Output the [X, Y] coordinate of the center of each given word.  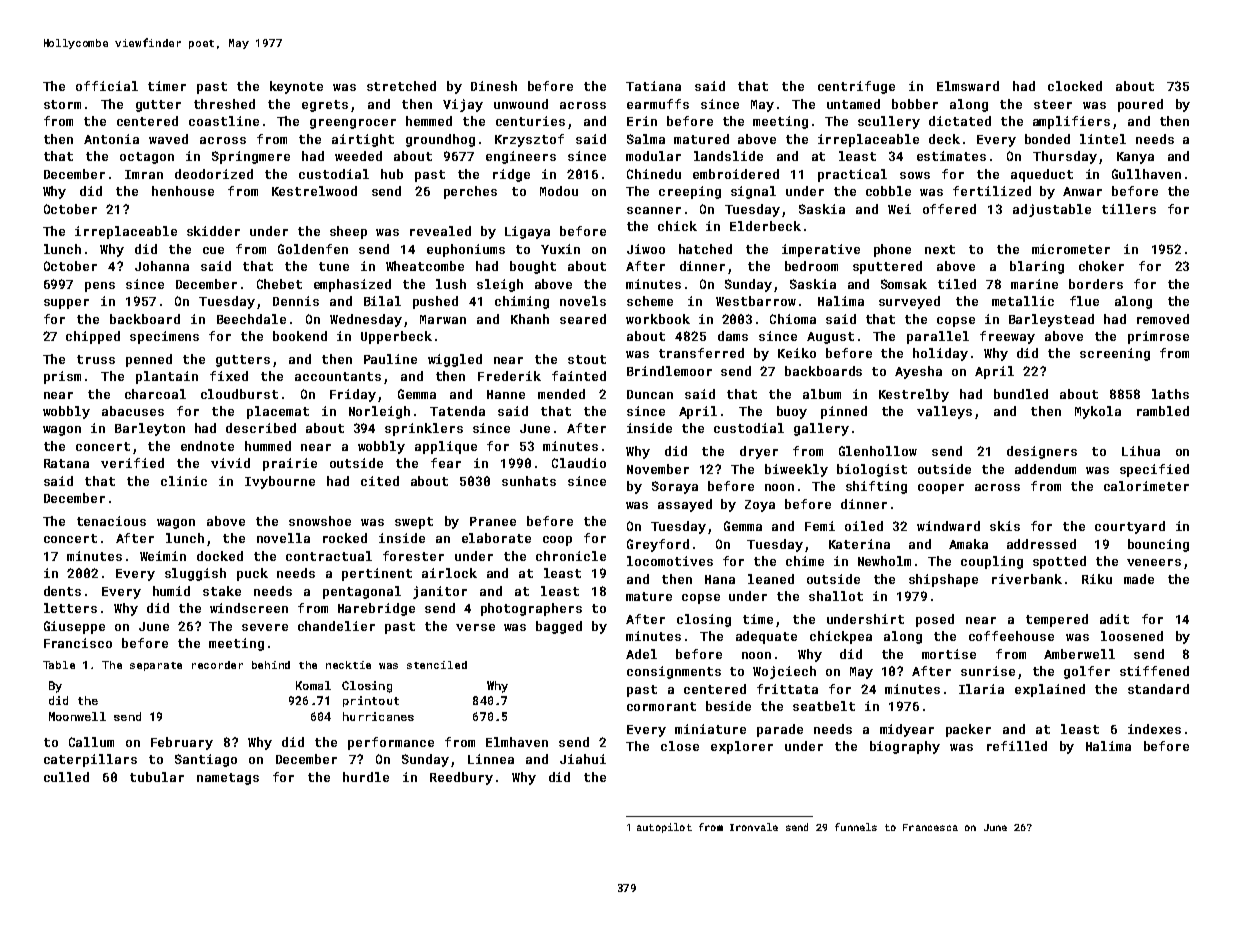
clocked [1075, 86]
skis [1005, 526]
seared [583, 319]
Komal [313, 685]
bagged [559, 627]
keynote [296, 87]
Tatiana [653, 86]
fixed [229, 376]
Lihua [1141, 451]
